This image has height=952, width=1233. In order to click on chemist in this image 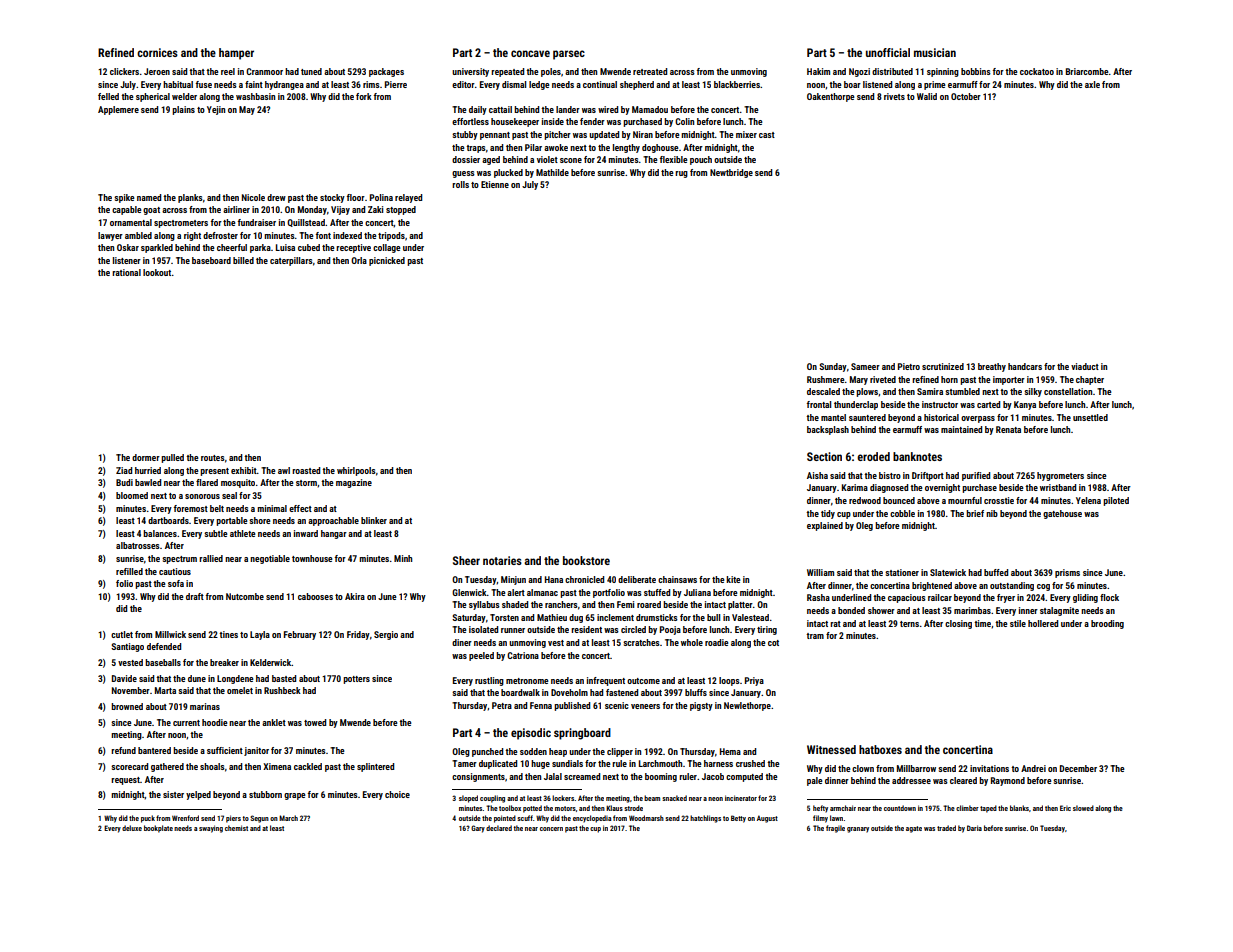, I will do `click(236, 828)`.
